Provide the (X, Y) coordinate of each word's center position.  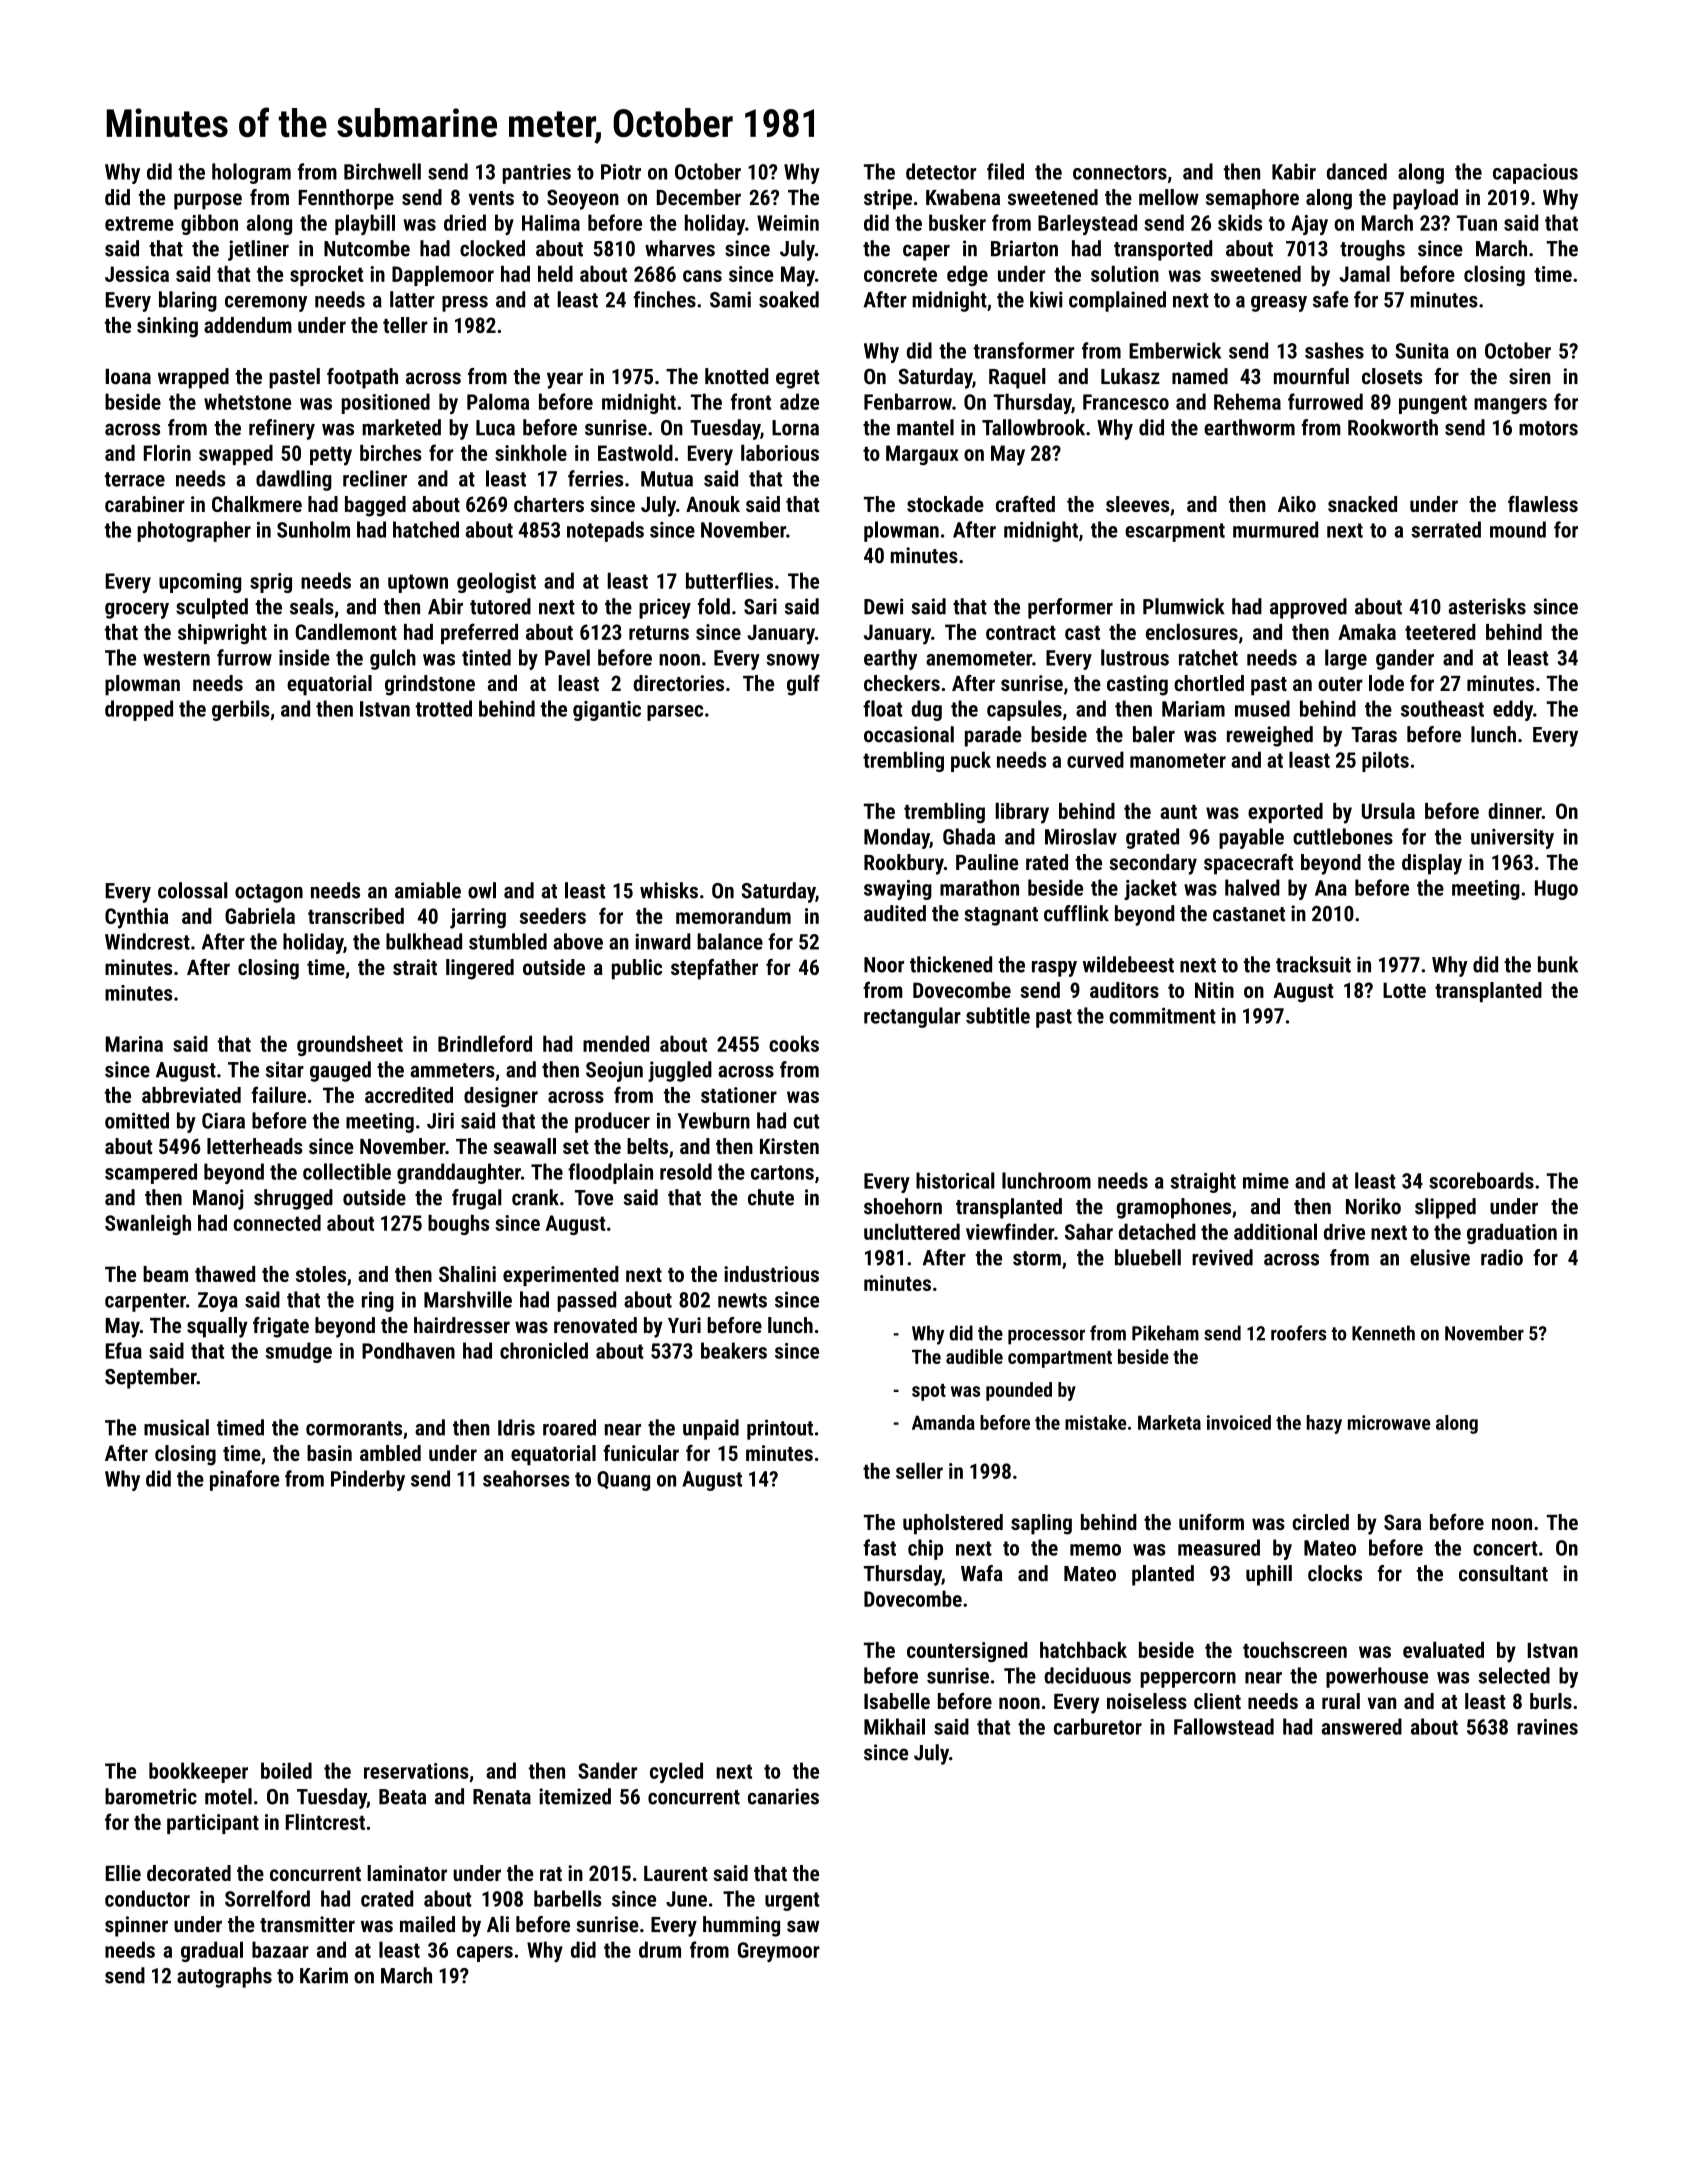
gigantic (607, 711)
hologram (251, 173)
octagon (269, 893)
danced (1357, 171)
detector (941, 171)
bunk (1558, 964)
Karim (324, 1975)
